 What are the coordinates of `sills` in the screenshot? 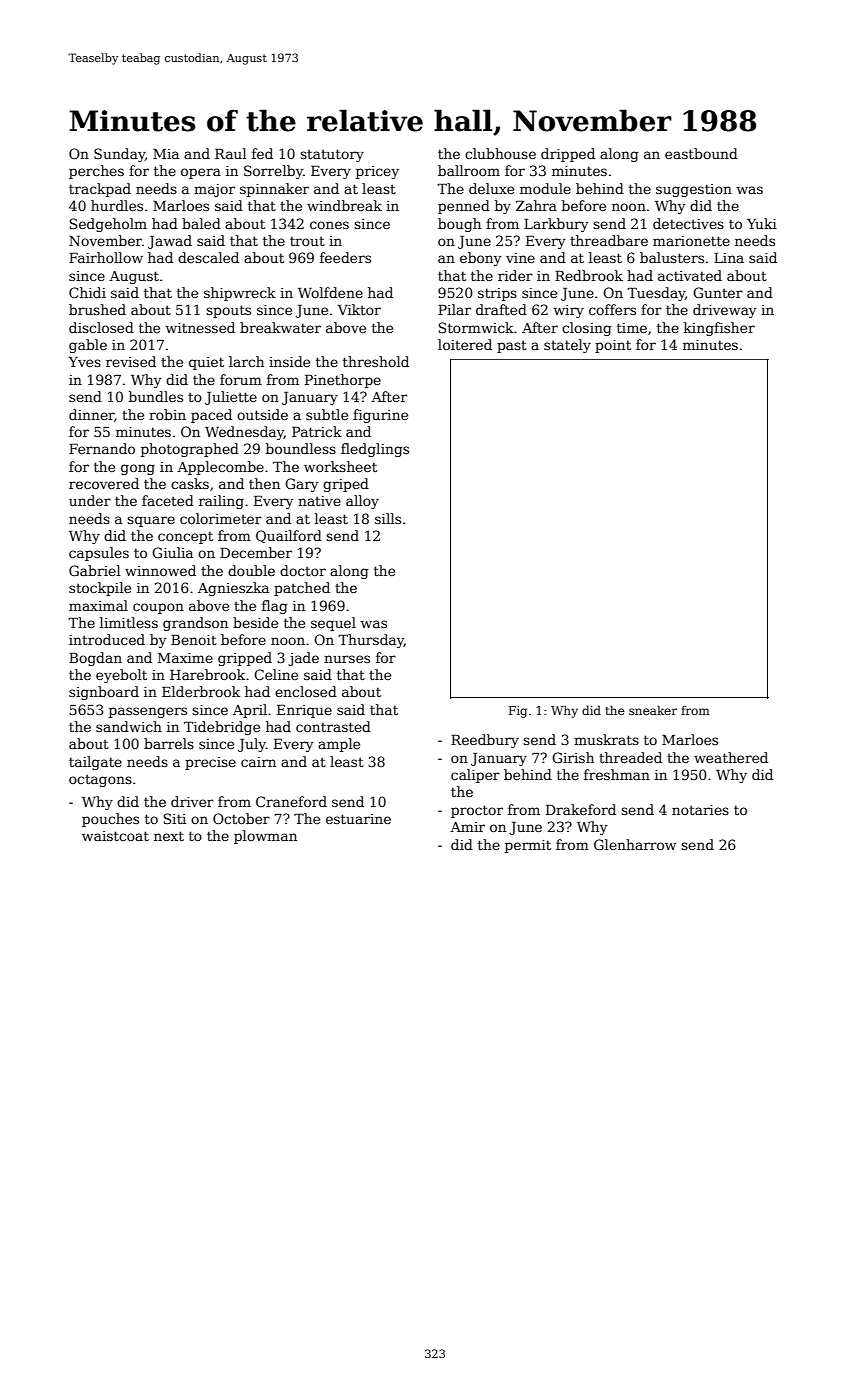 It's located at (388, 518).
